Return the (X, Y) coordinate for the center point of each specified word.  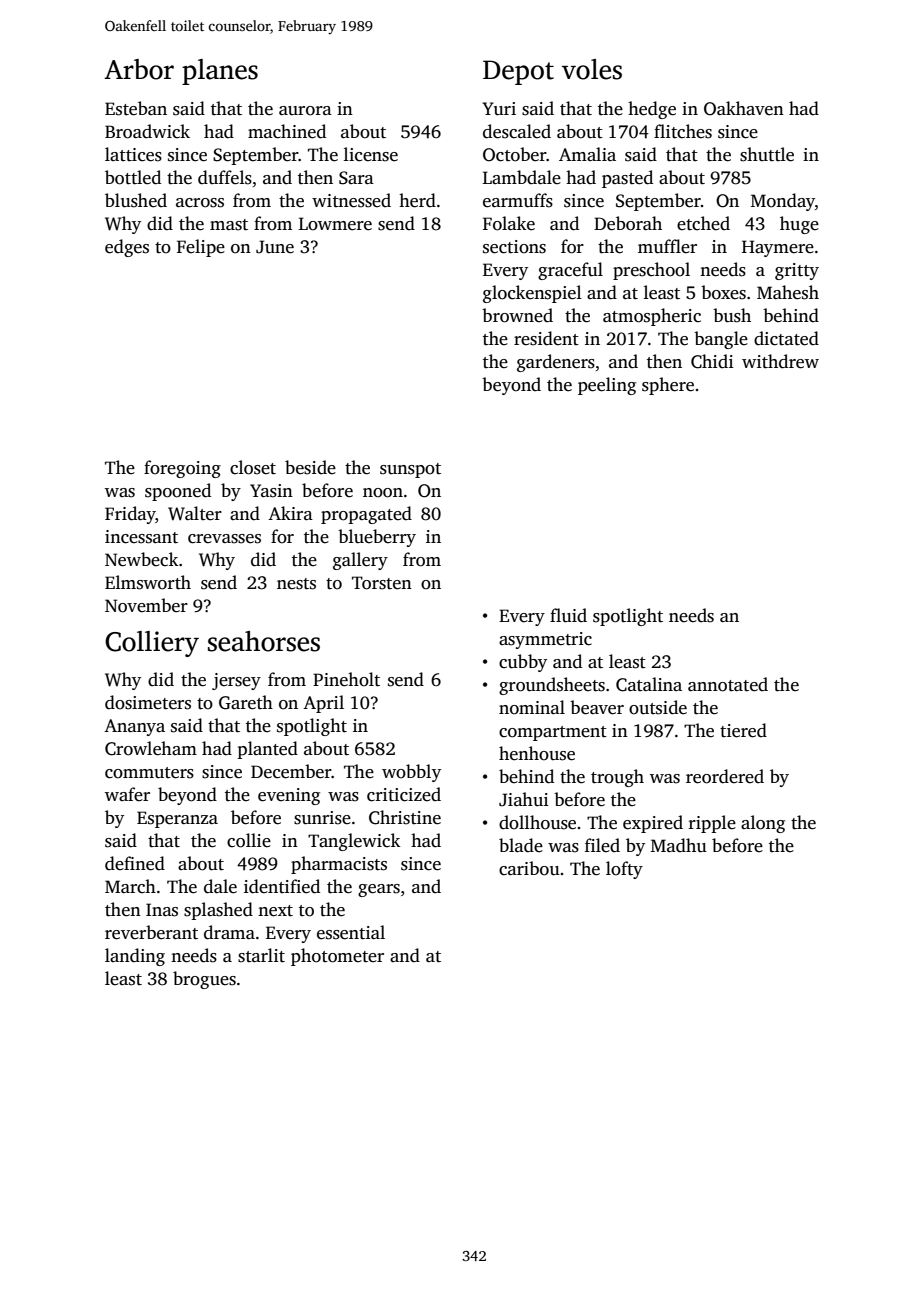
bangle (721, 340)
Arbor (139, 69)
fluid (568, 615)
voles (592, 69)
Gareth (246, 702)
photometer (337, 957)
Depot (518, 72)
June (275, 247)
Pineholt (346, 679)
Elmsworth (148, 582)
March (130, 886)
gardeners (556, 363)
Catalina (649, 684)
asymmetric (545, 640)
